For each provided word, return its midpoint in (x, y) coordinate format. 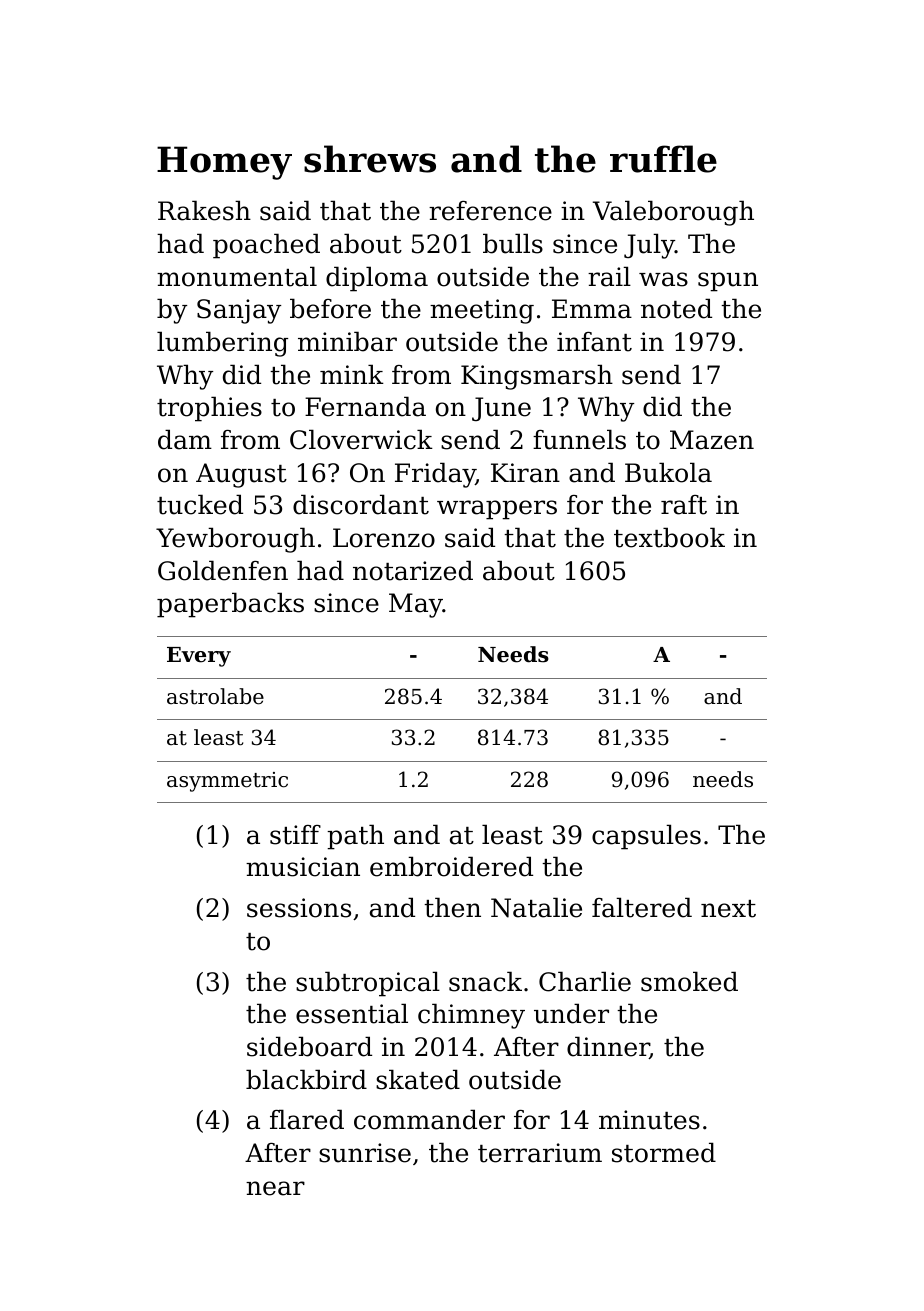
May (416, 605)
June (501, 409)
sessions (299, 908)
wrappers (497, 510)
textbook (669, 537)
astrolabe (215, 696)
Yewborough (235, 540)
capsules (646, 837)
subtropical (368, 984)
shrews (370, 159)
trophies (209, 409)
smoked (689, 981)
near (275, 1188)
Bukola (668, 472)
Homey (224, 163)
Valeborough (673, 213)
